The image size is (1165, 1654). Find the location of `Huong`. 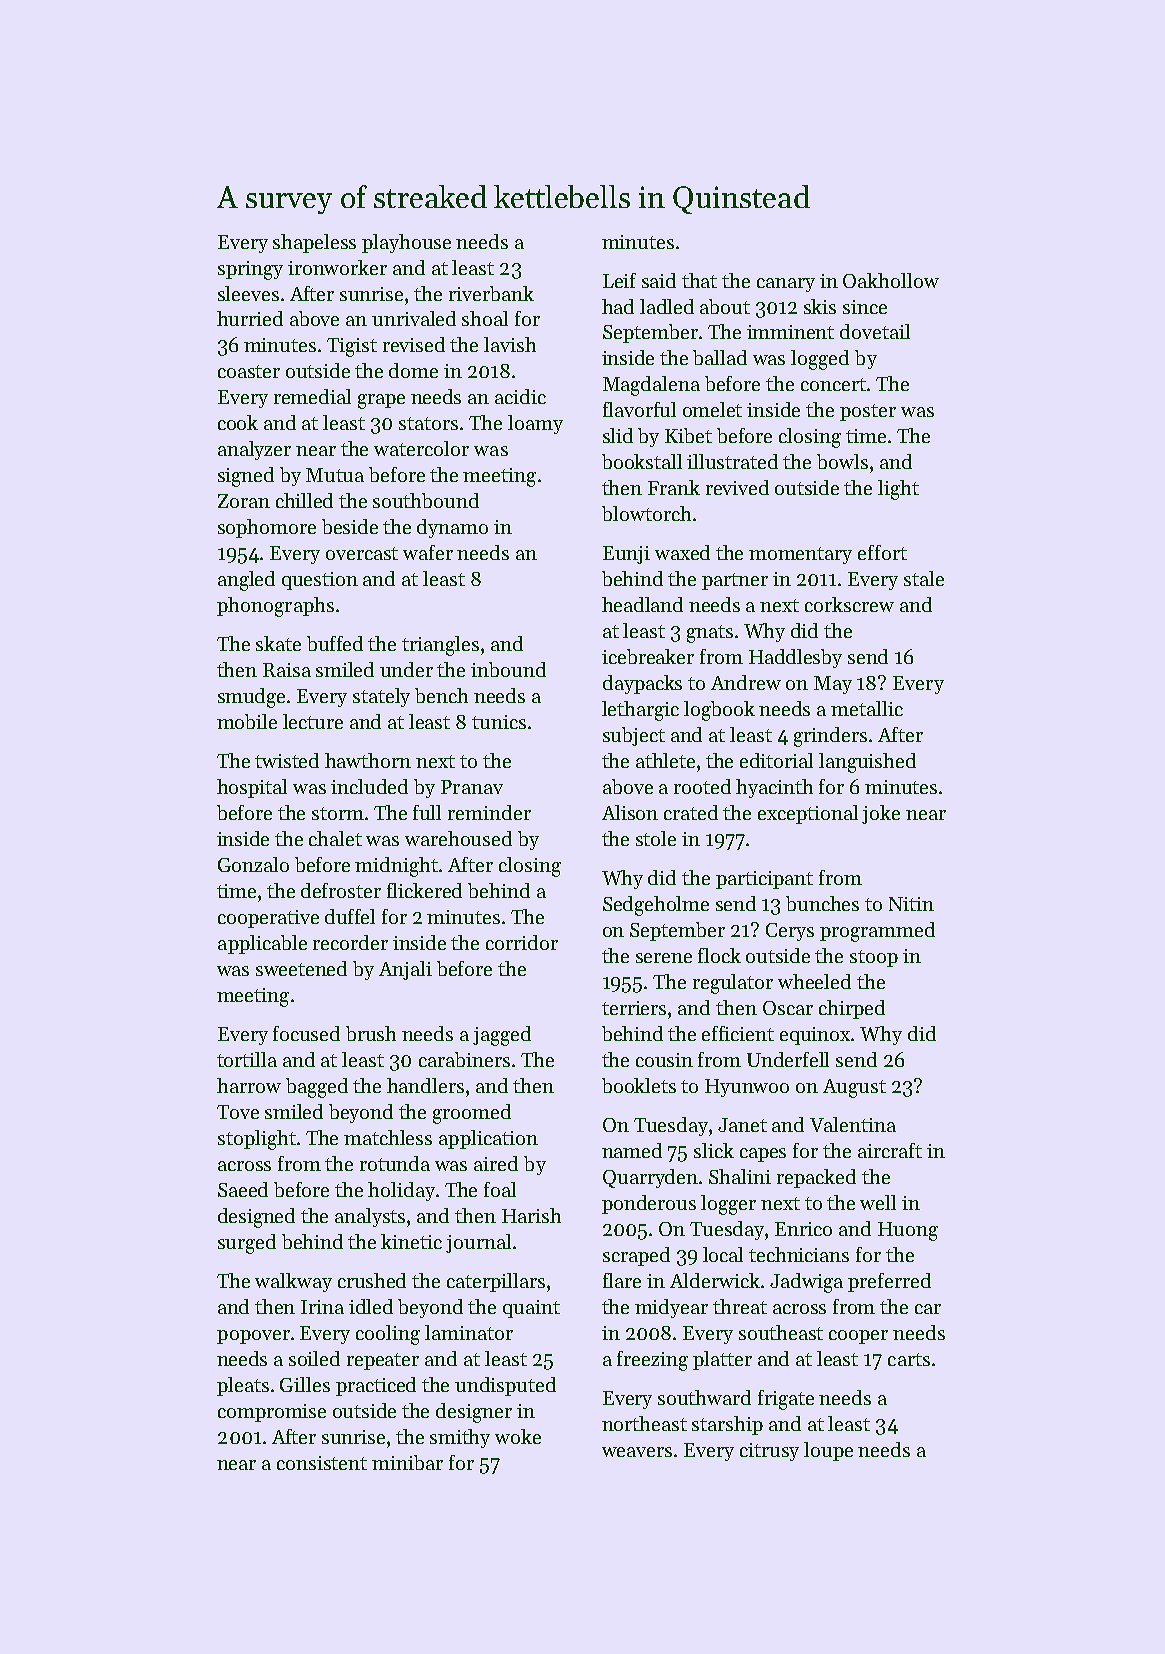

Huong is located at coordinates (908, 1231).
